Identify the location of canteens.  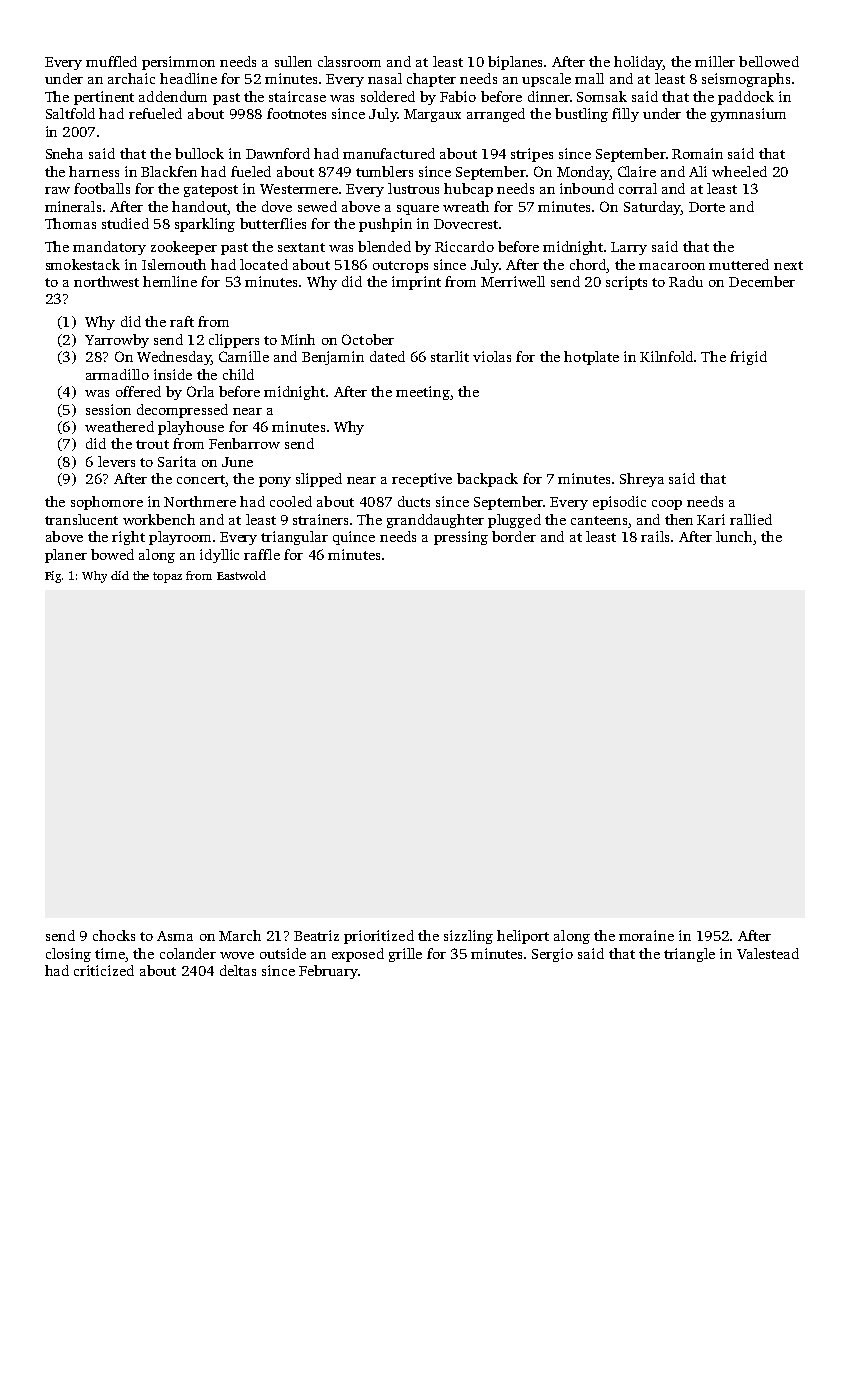
(599, 520).
